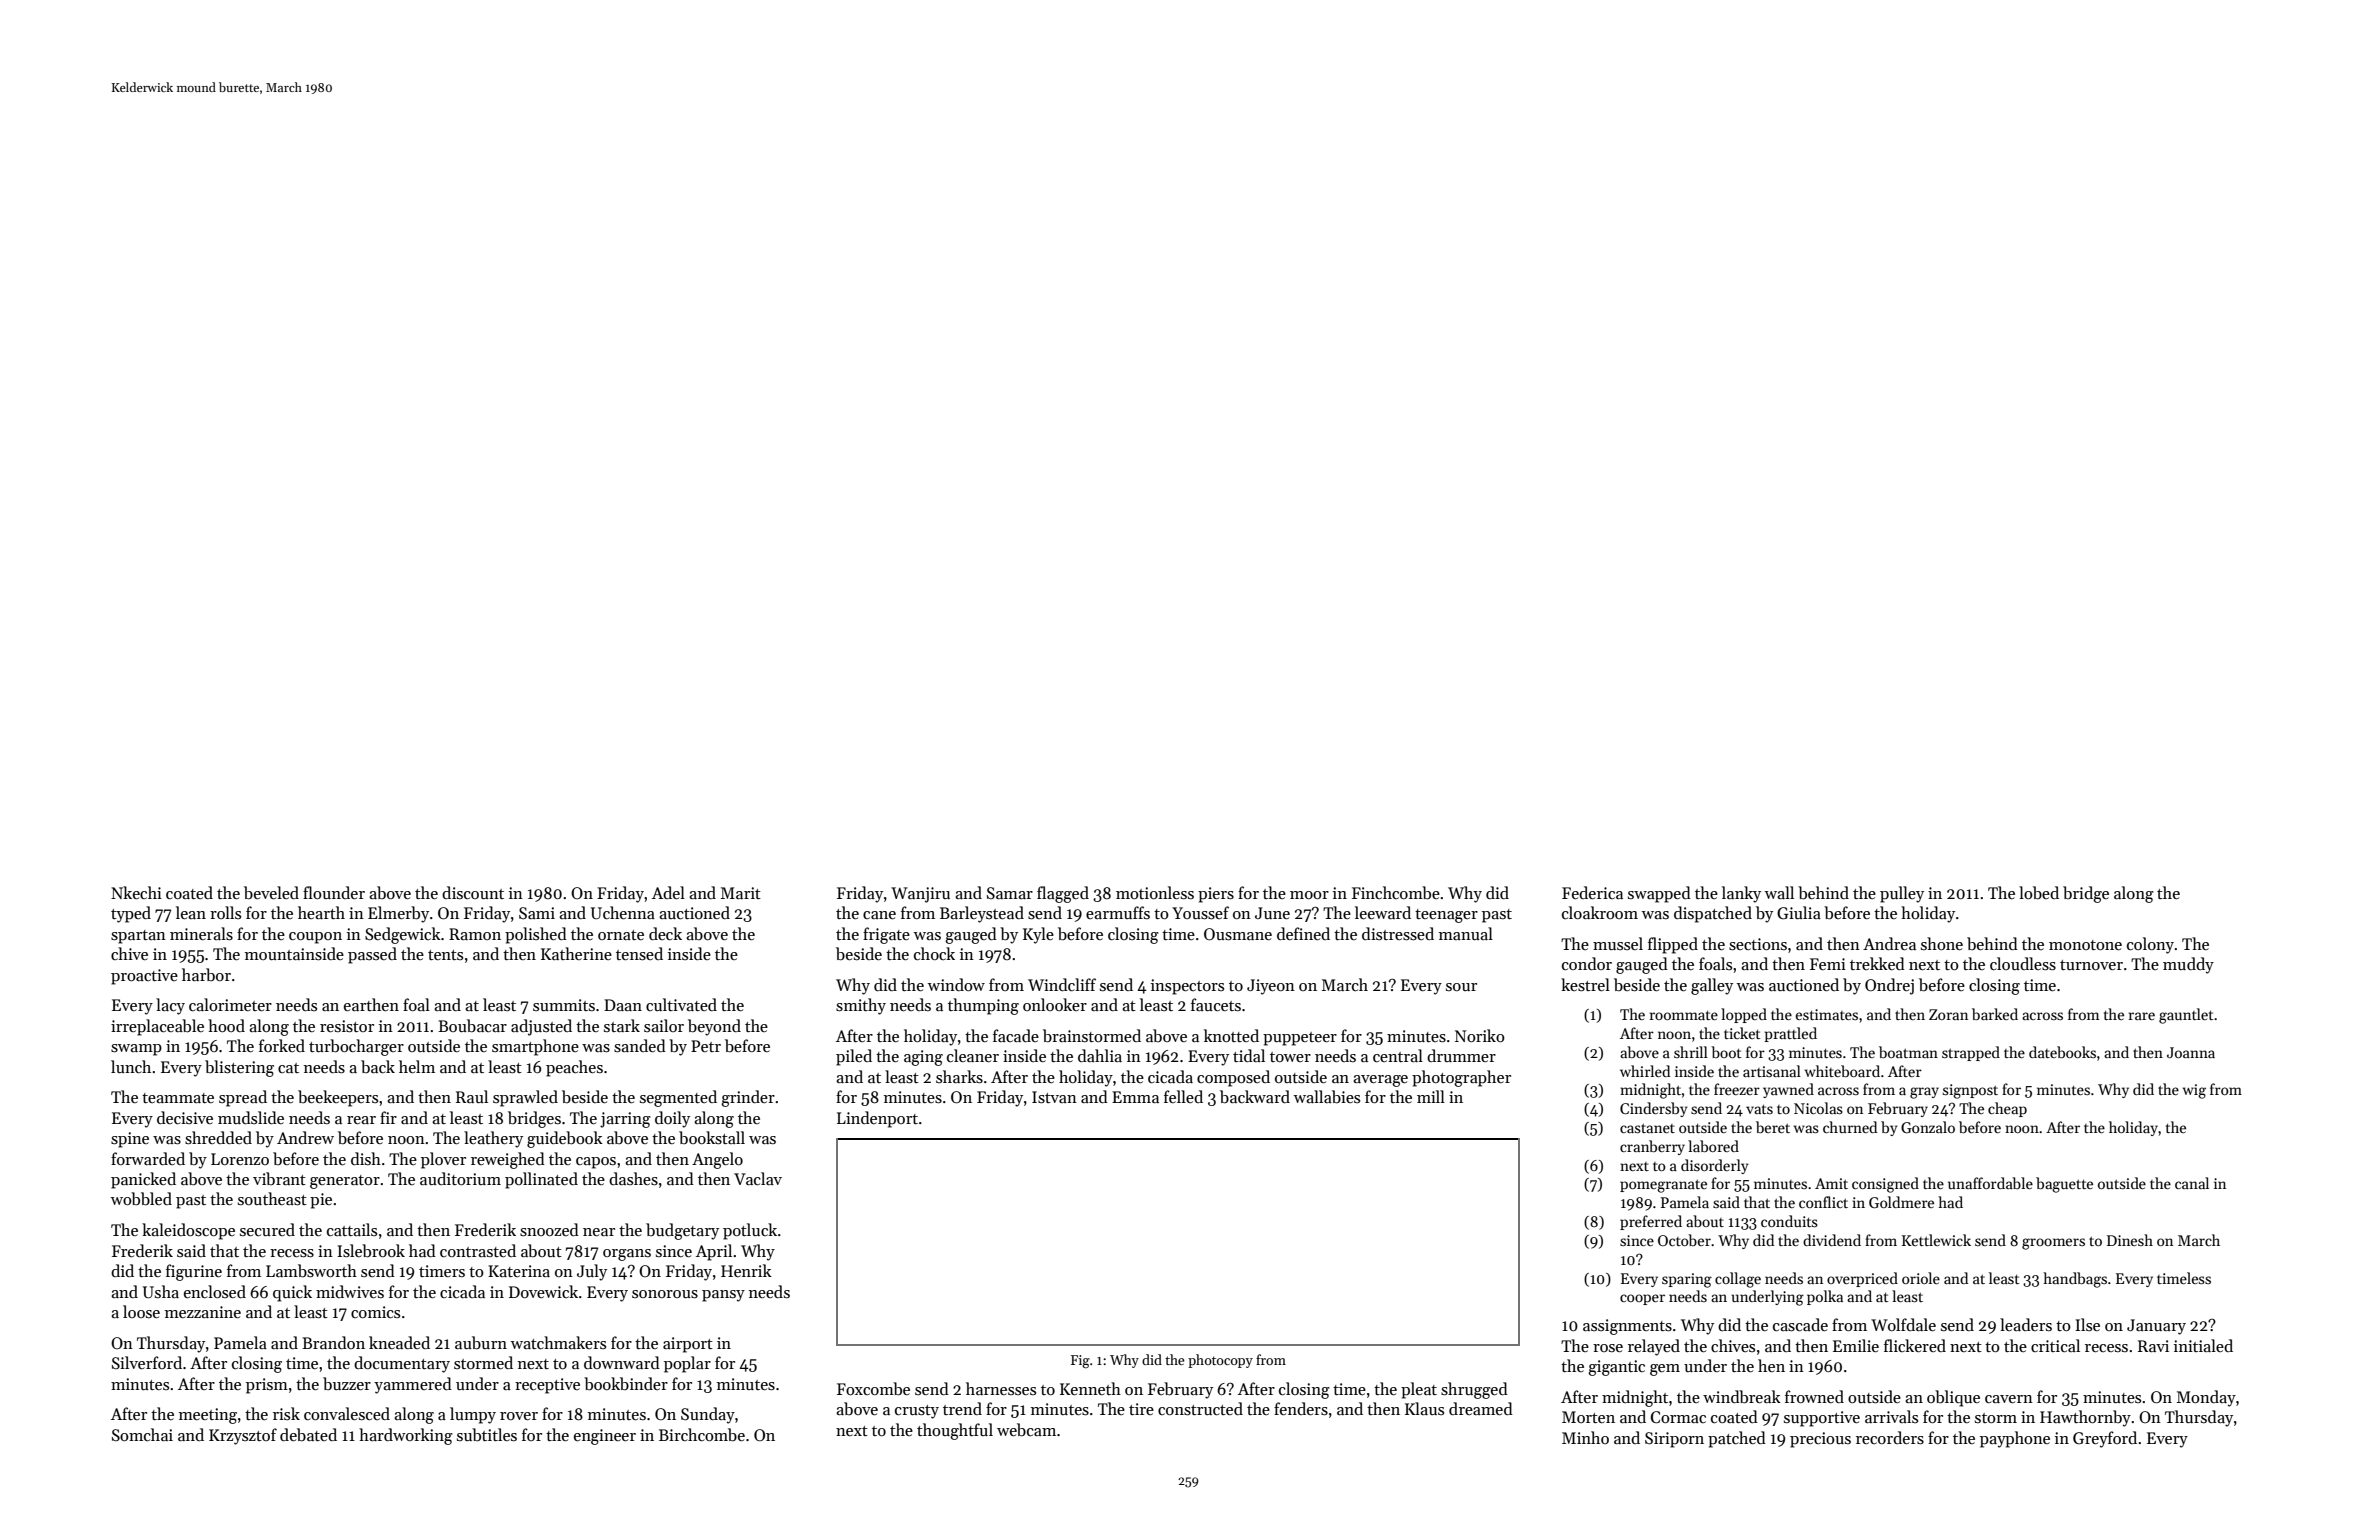  I want to click on Sunday, so click(708, 1415).
